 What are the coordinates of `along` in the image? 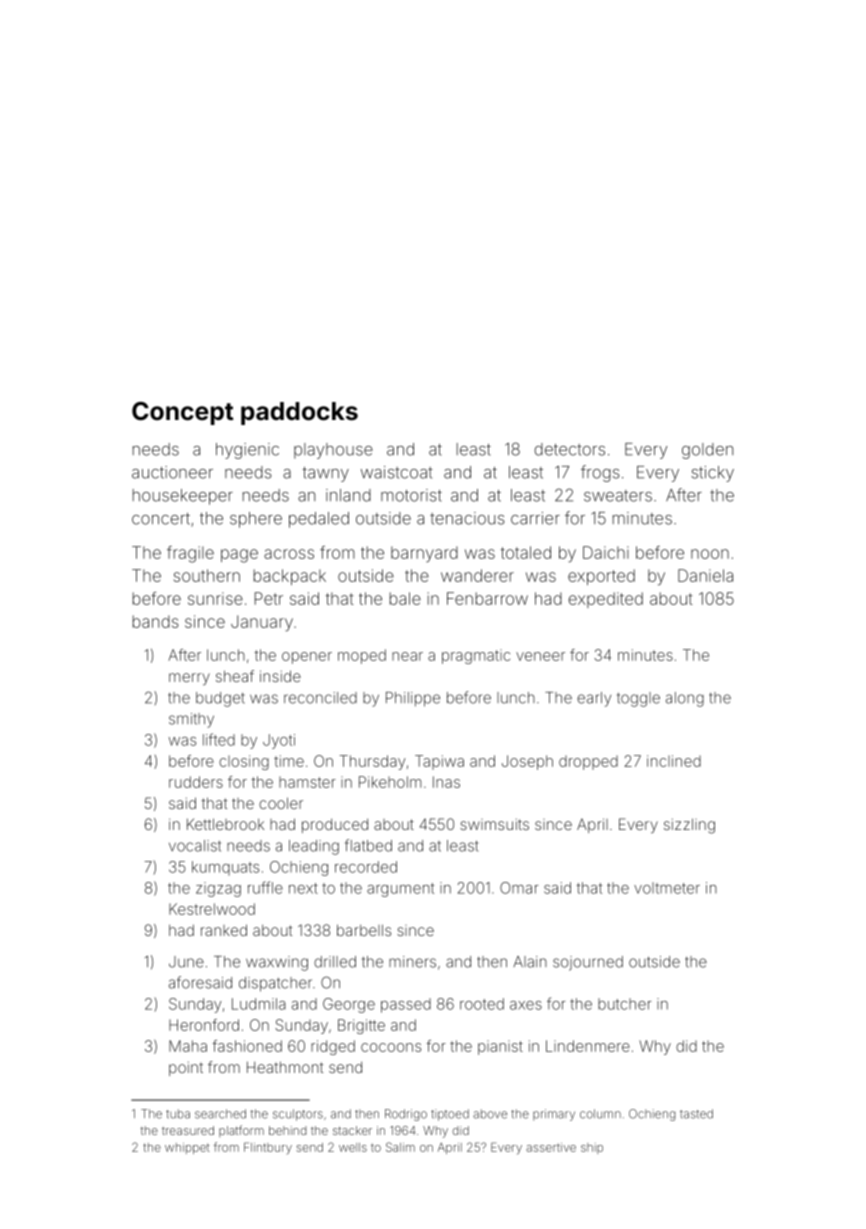 It's located at (685, 699).
